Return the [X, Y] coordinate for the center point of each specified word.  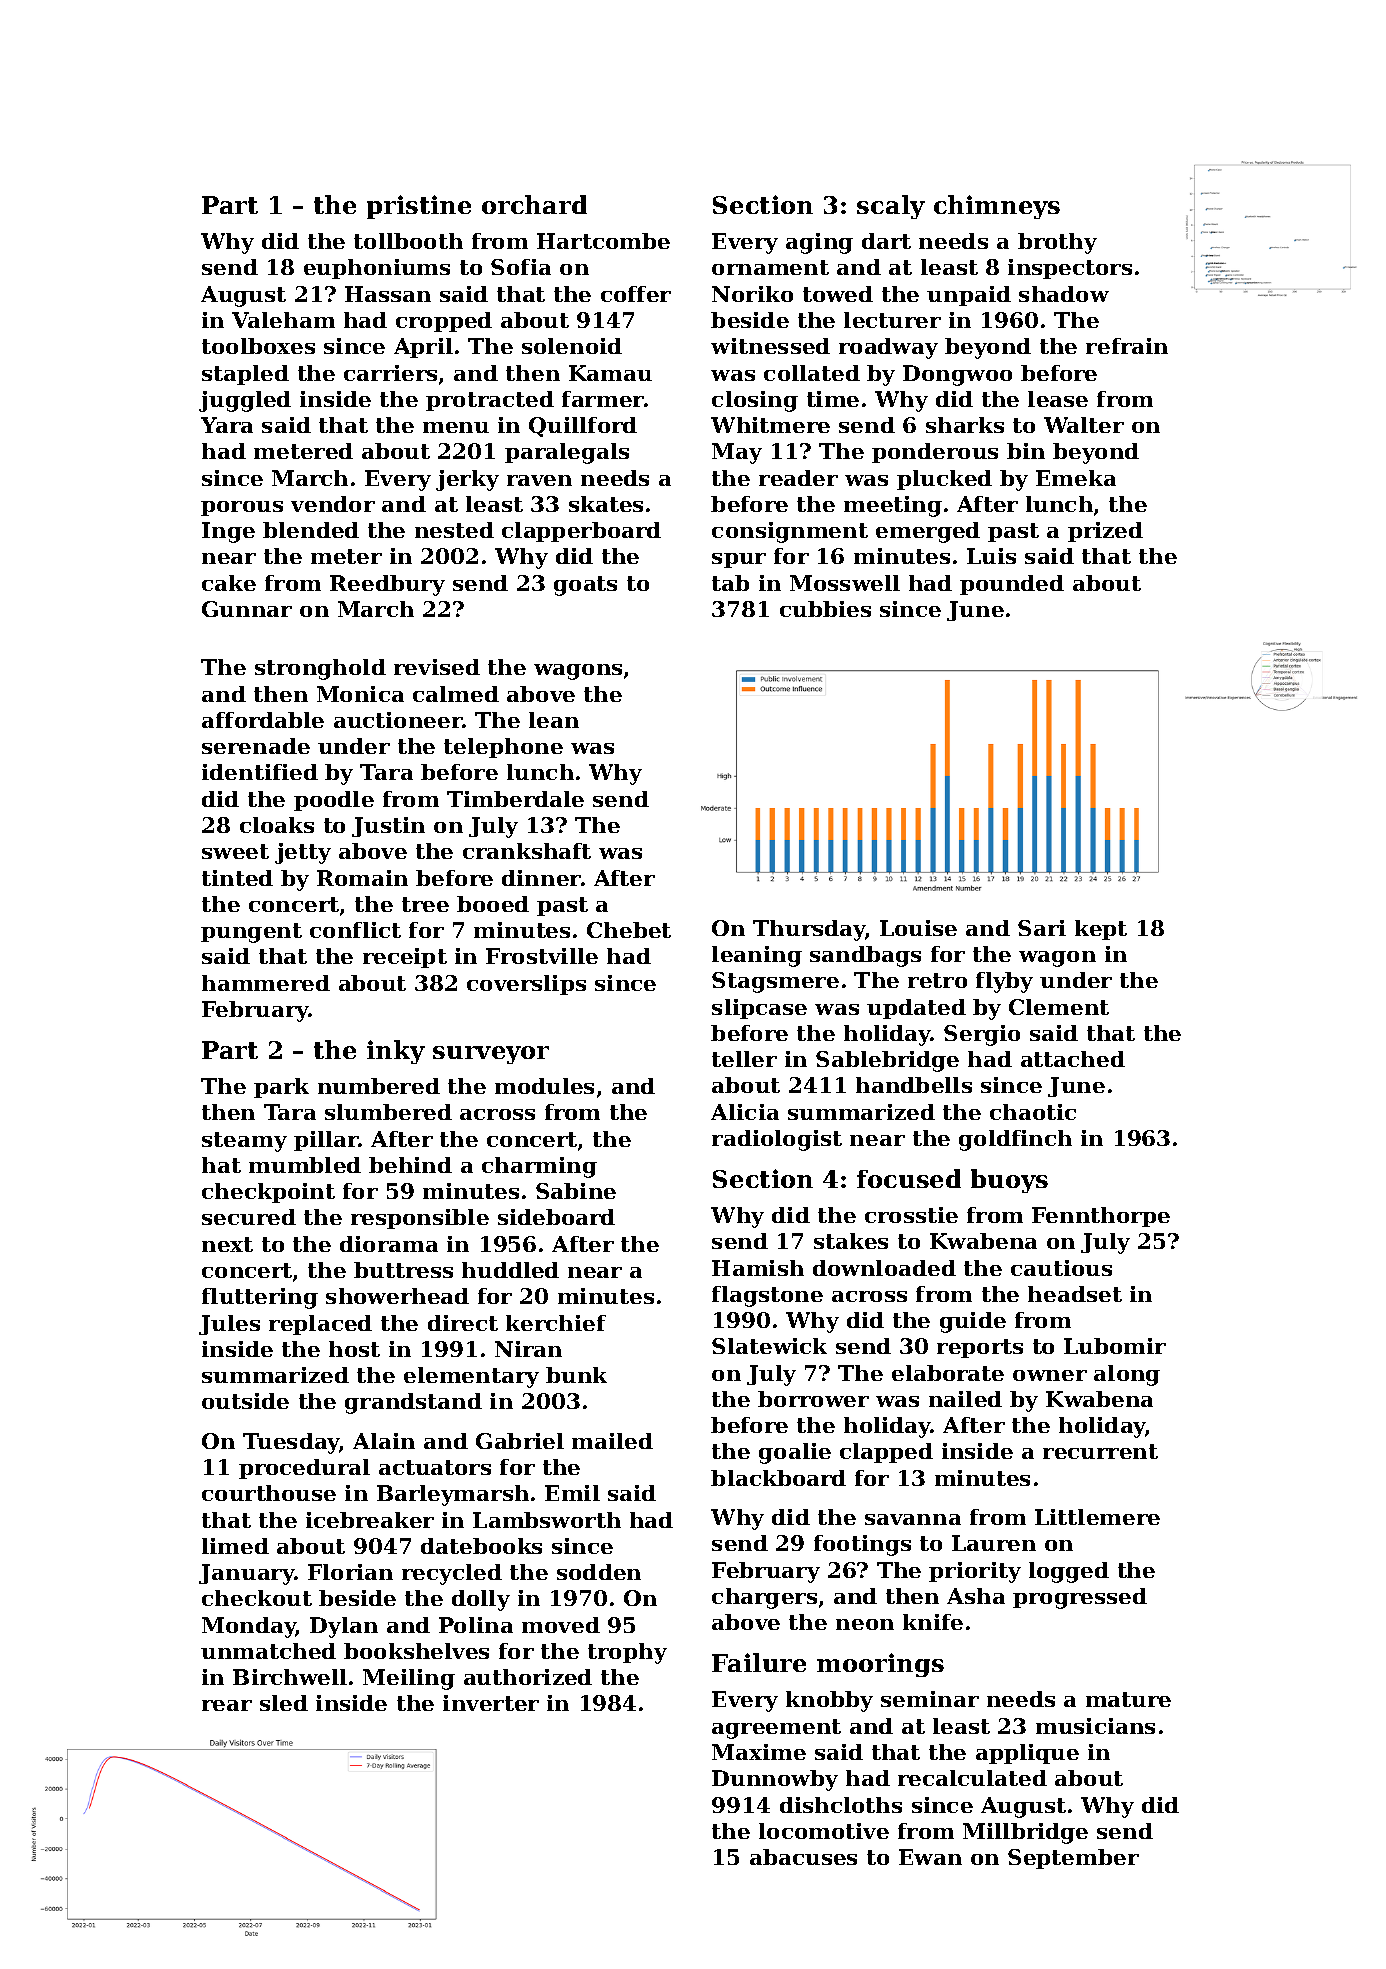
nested [454, 530]
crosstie [911, 1215]
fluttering [260, 1298]
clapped [886, 1453]
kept [1101, 930]
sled [284, 1703]
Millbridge [1025, 1833]
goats [585, 586]
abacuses [803, 1857]
